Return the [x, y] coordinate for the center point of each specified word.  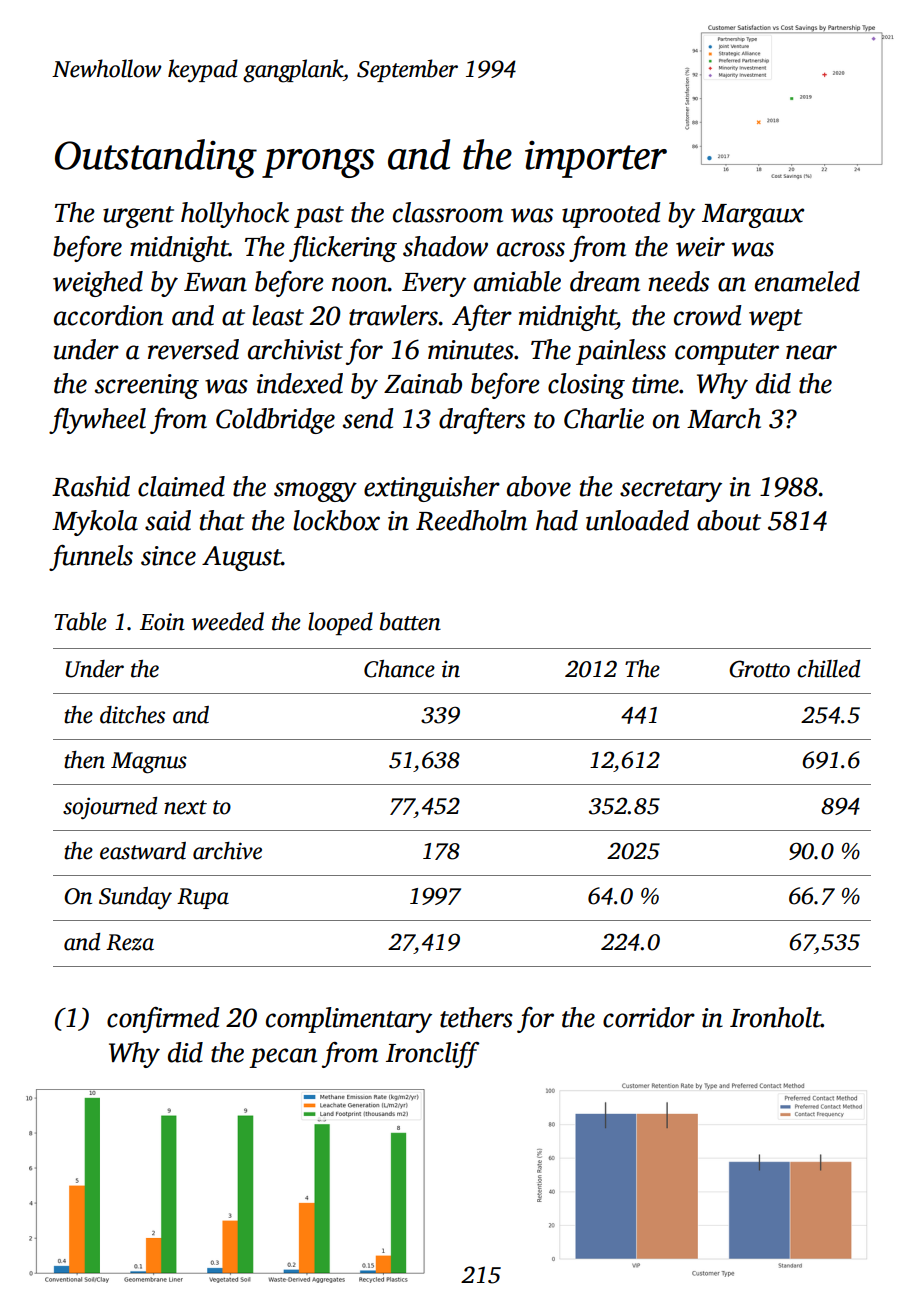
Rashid [91, 486]
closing [586, 386]
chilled [828, 669]
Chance [399, 669]
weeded [228, 621]
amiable [517, 281]
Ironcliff [433, 1055]
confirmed [163, 1020]
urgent [138, 217]
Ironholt [775, 1017]
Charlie [604, 418]
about [729, 520]
